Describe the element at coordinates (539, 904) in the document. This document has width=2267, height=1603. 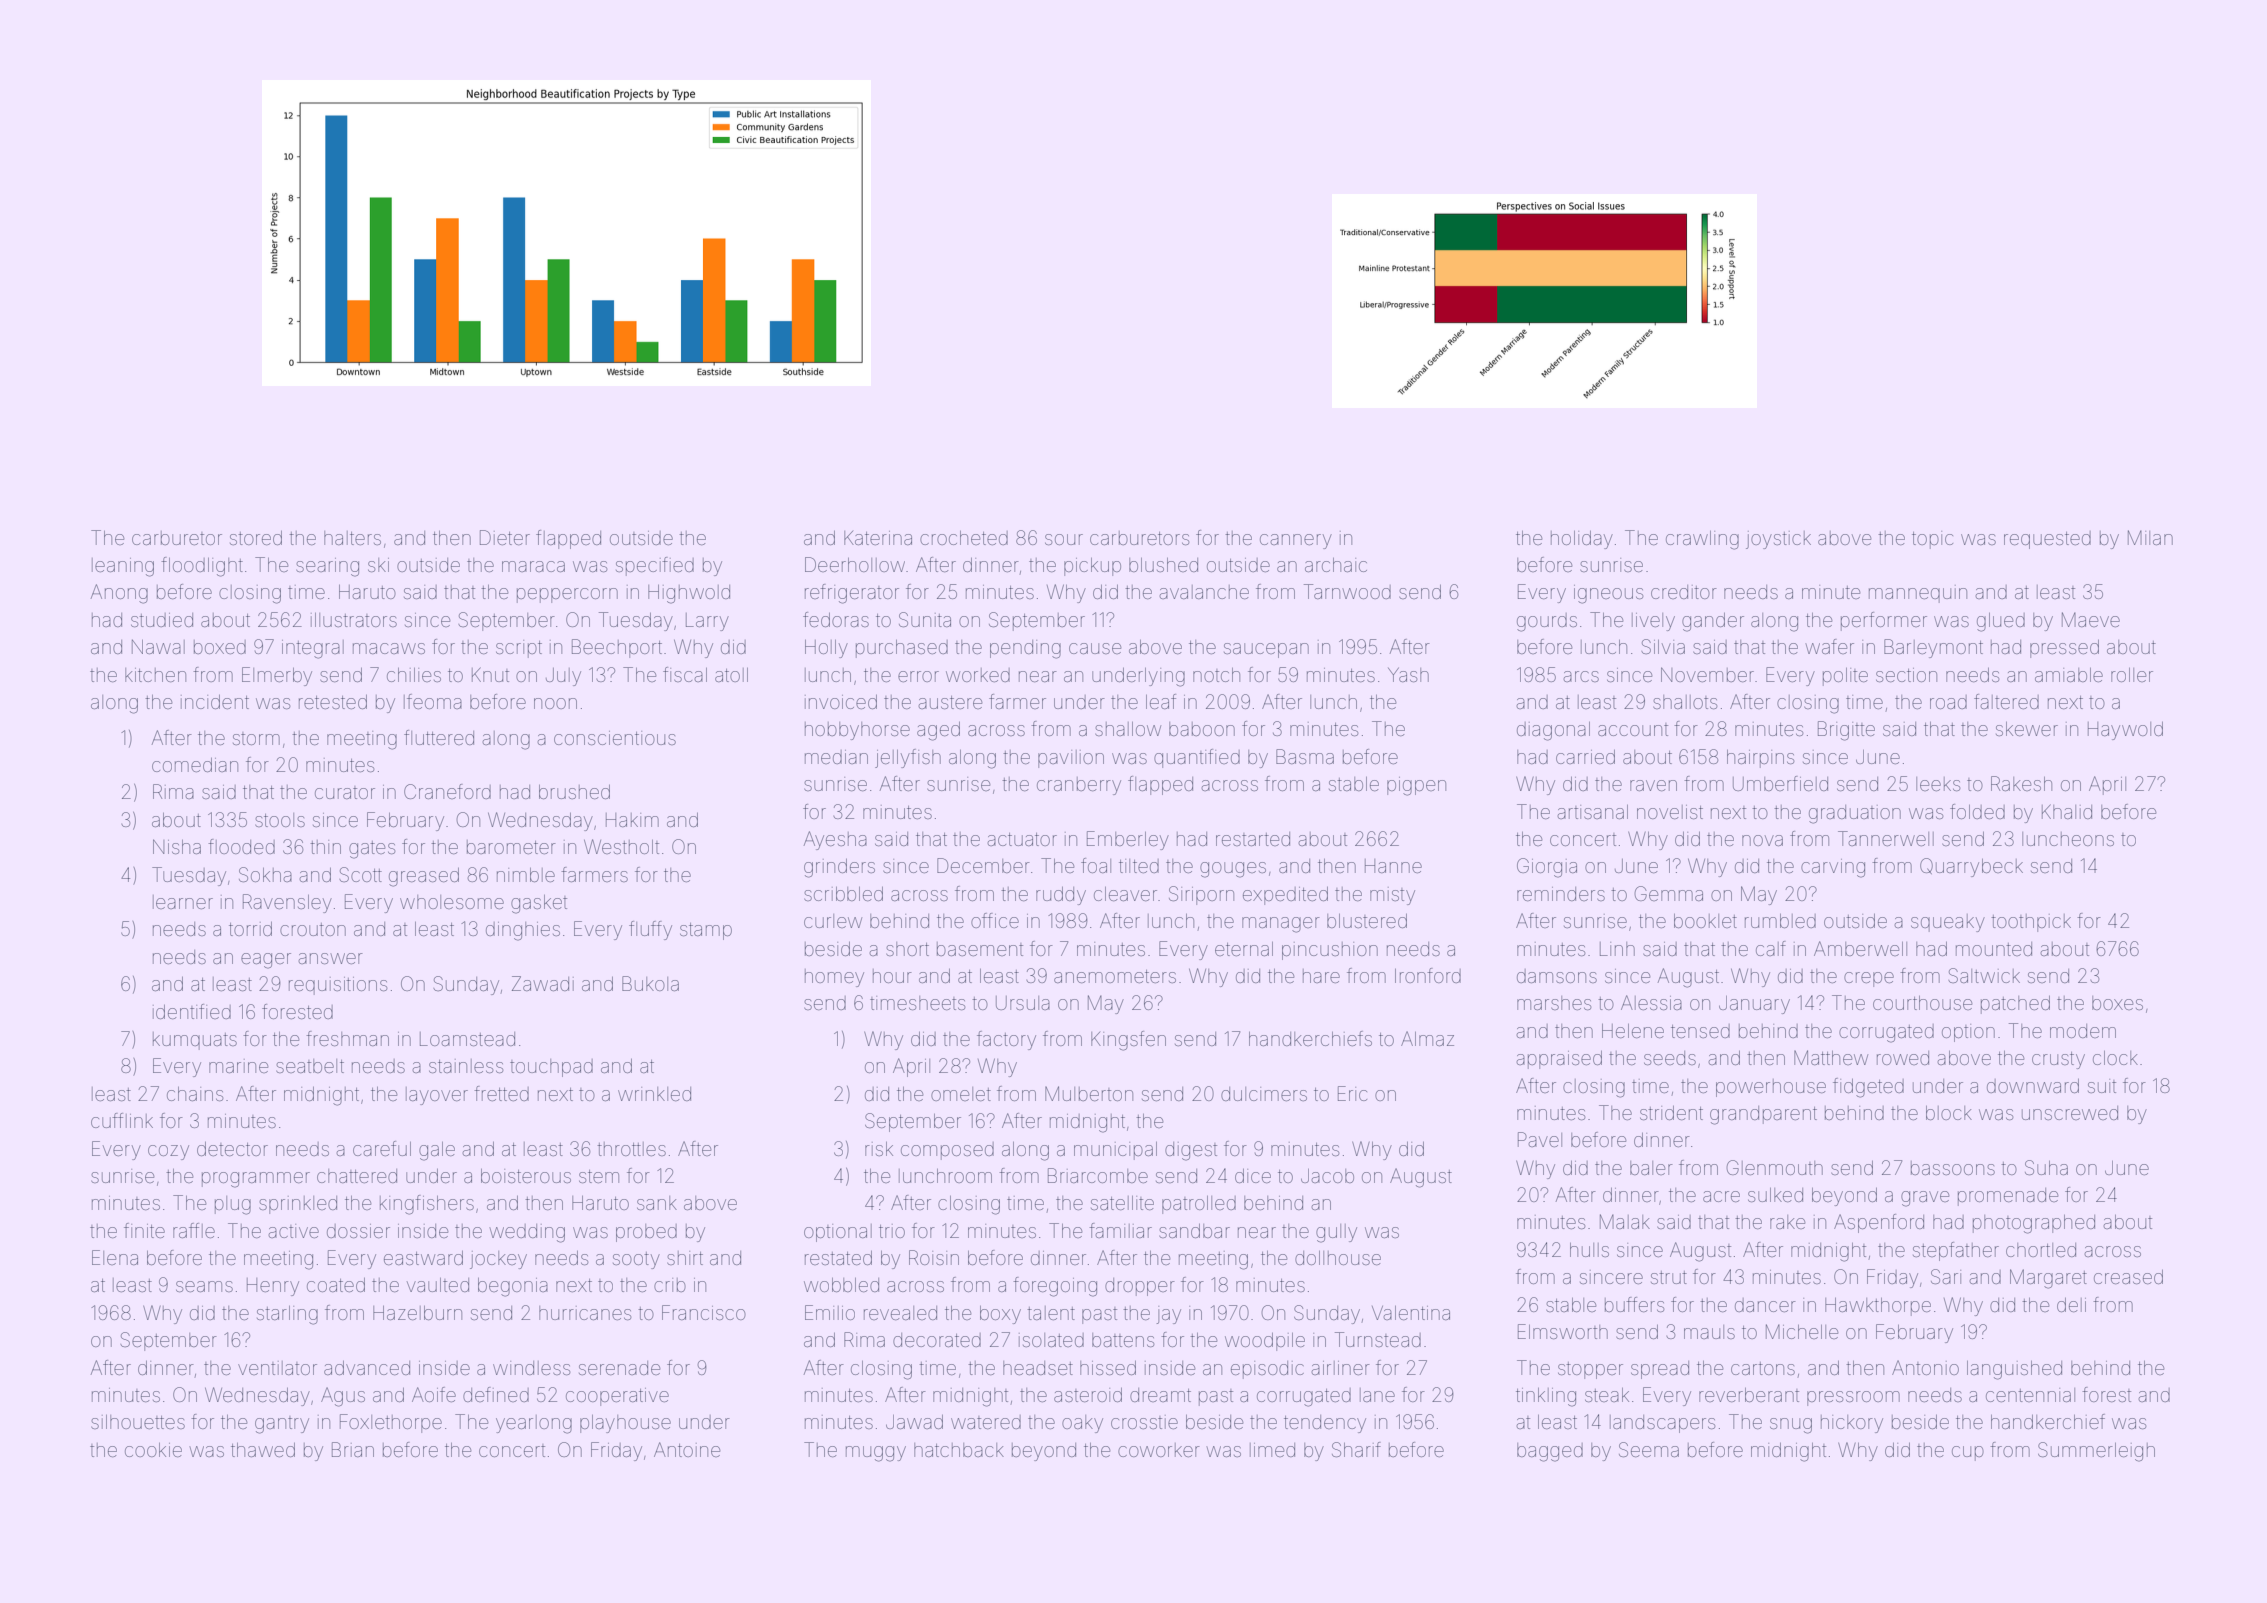
I see `gasket` at that location.
